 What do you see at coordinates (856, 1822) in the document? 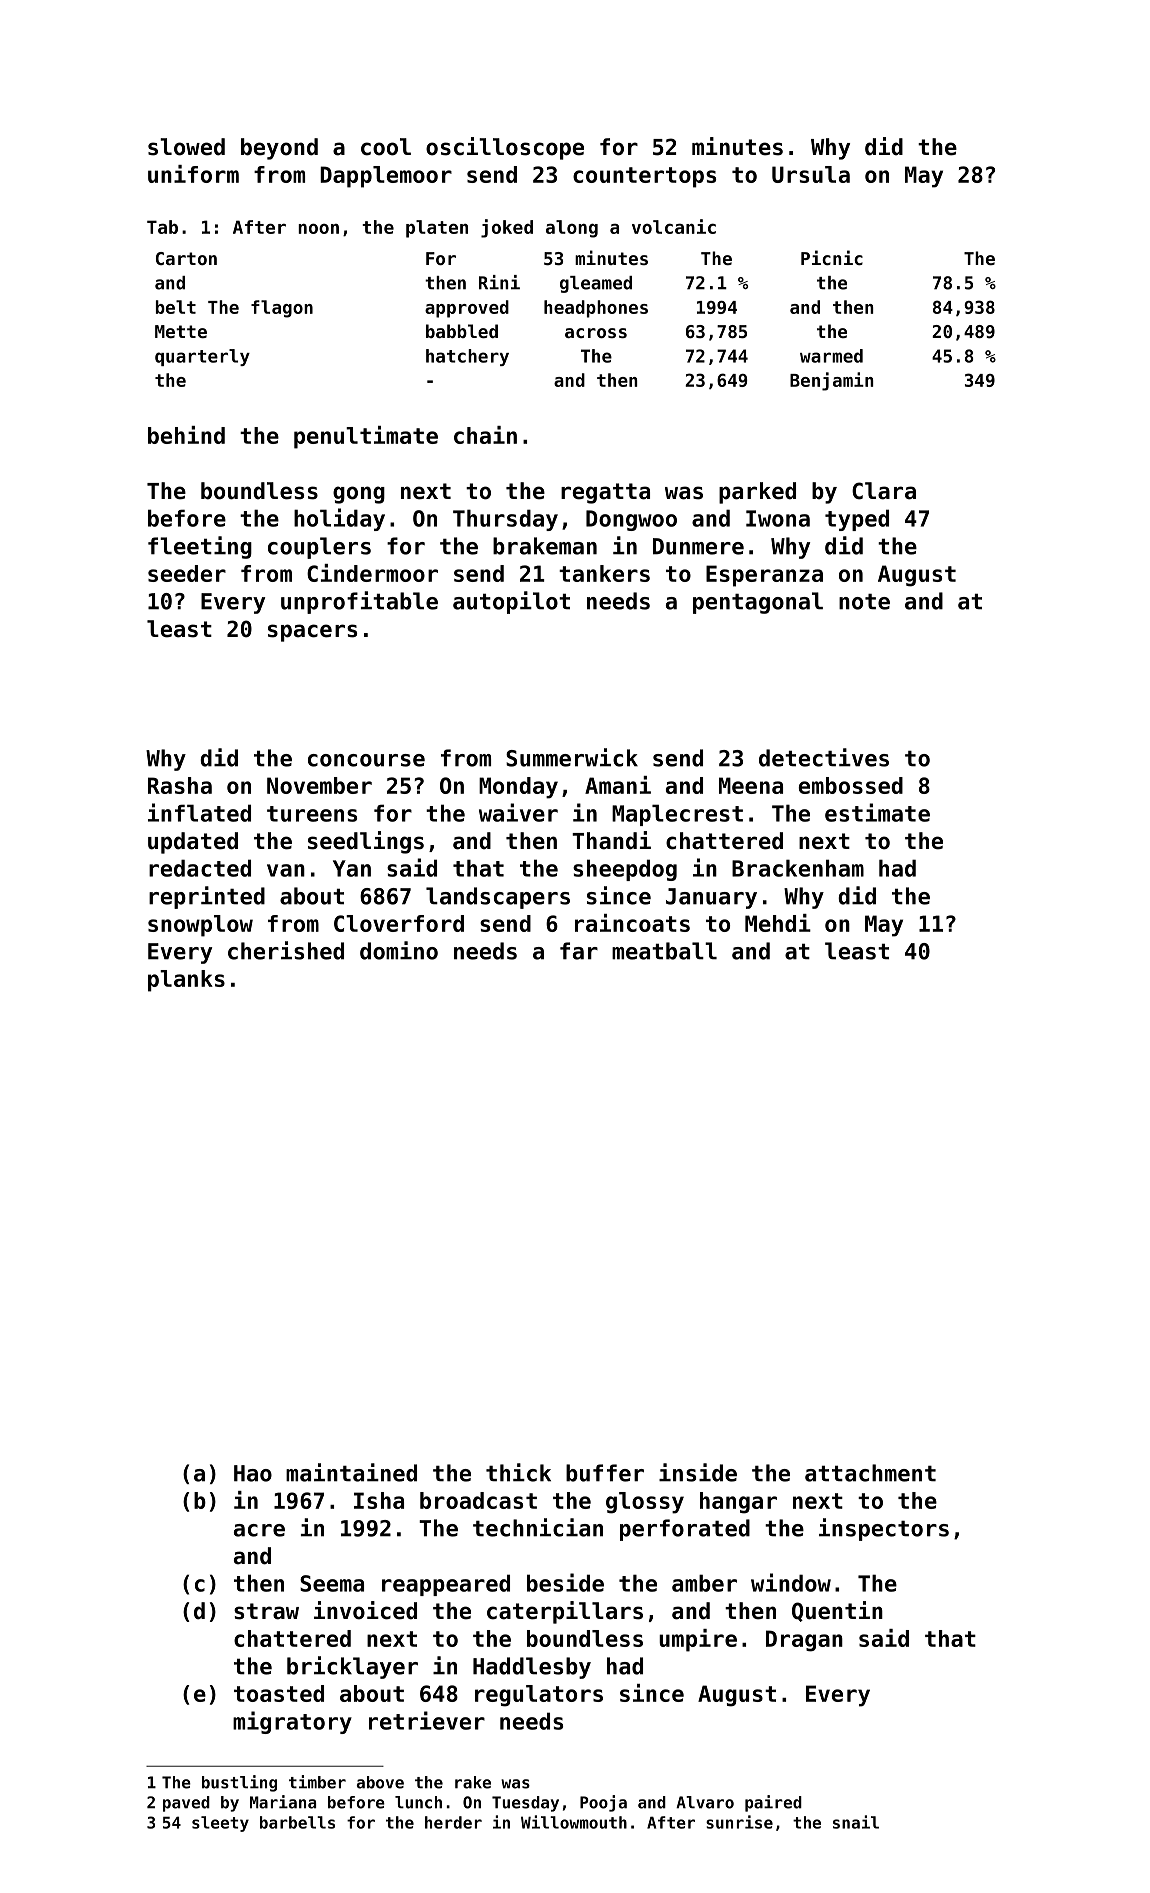
I see `snail` at bounding box center [856, 1822].
